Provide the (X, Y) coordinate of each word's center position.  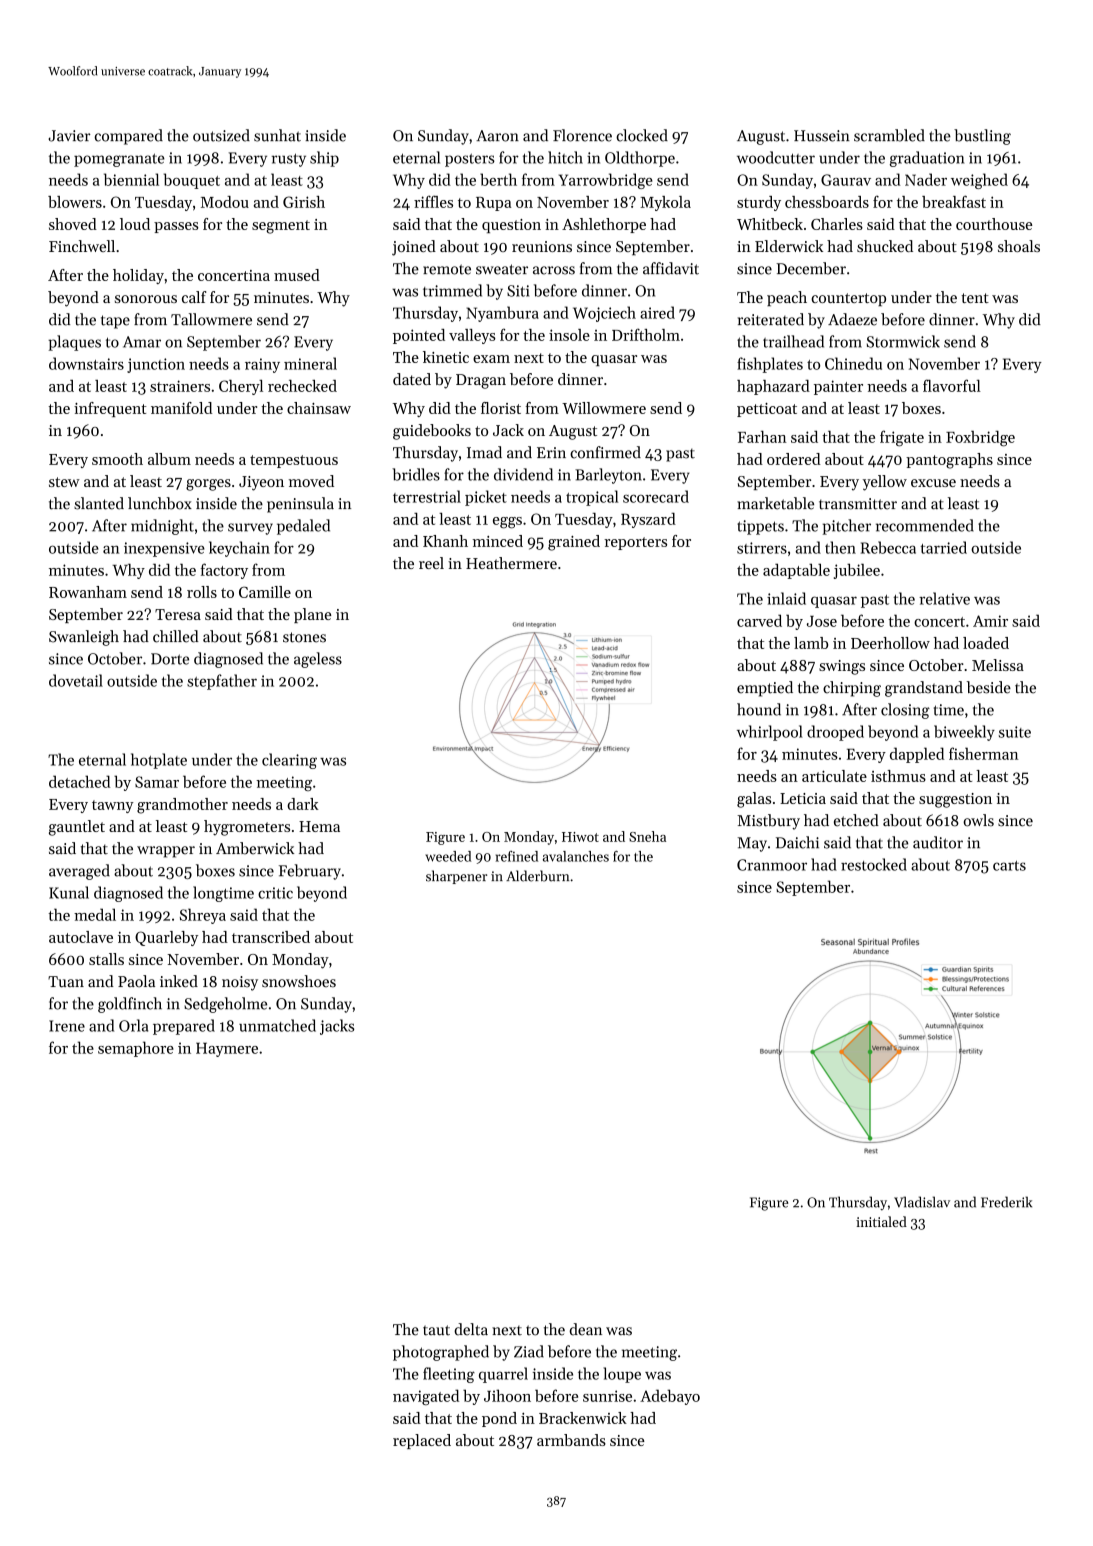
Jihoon (507, 1395)
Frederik (1006, 1202)
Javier (69, 136)
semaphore (136, 1049)
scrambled (889, 135)
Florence (582, 135)
